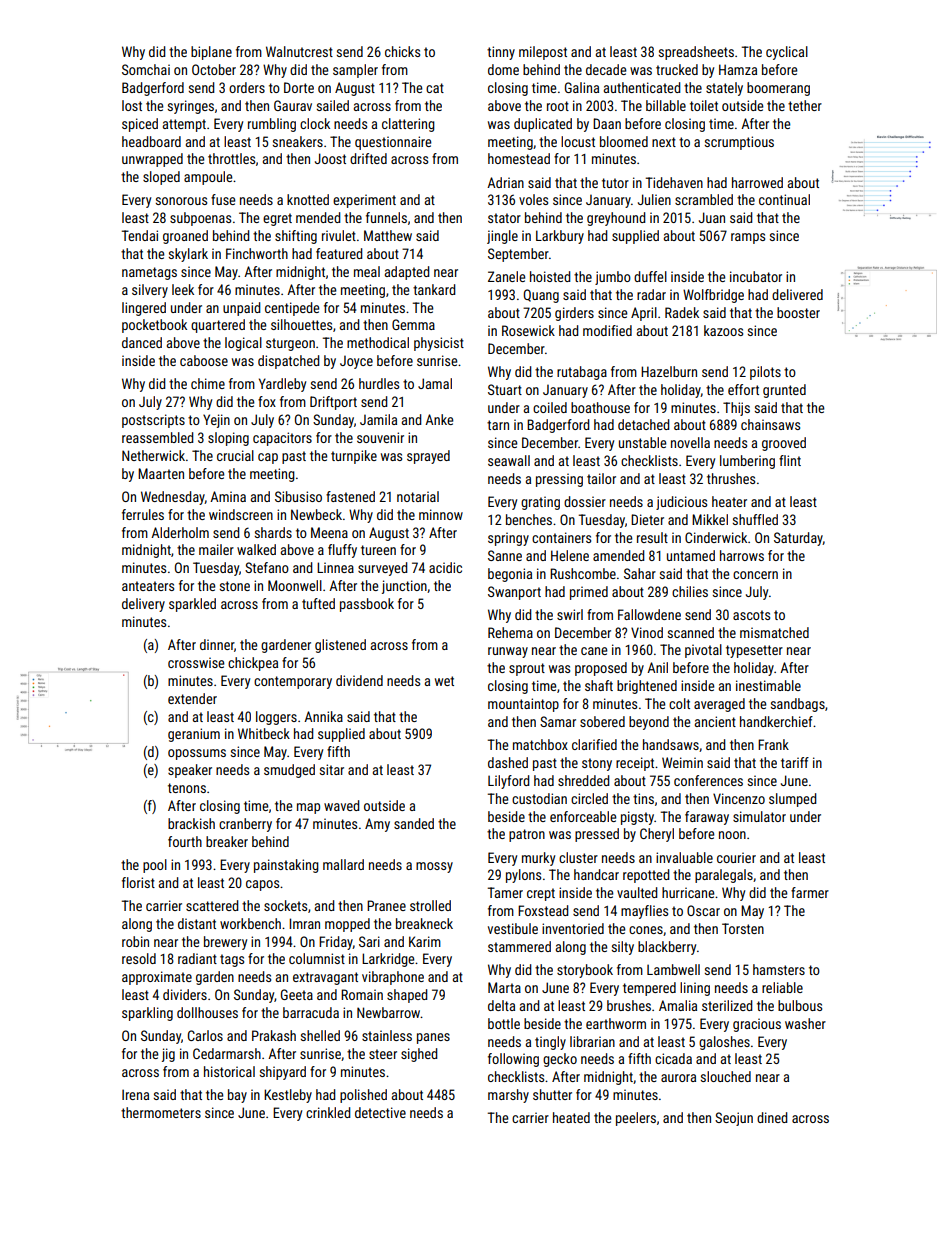  What do you see at coordinates (253, 664) in the image?
I see `chickpea` at bounding box center [253, 664].
